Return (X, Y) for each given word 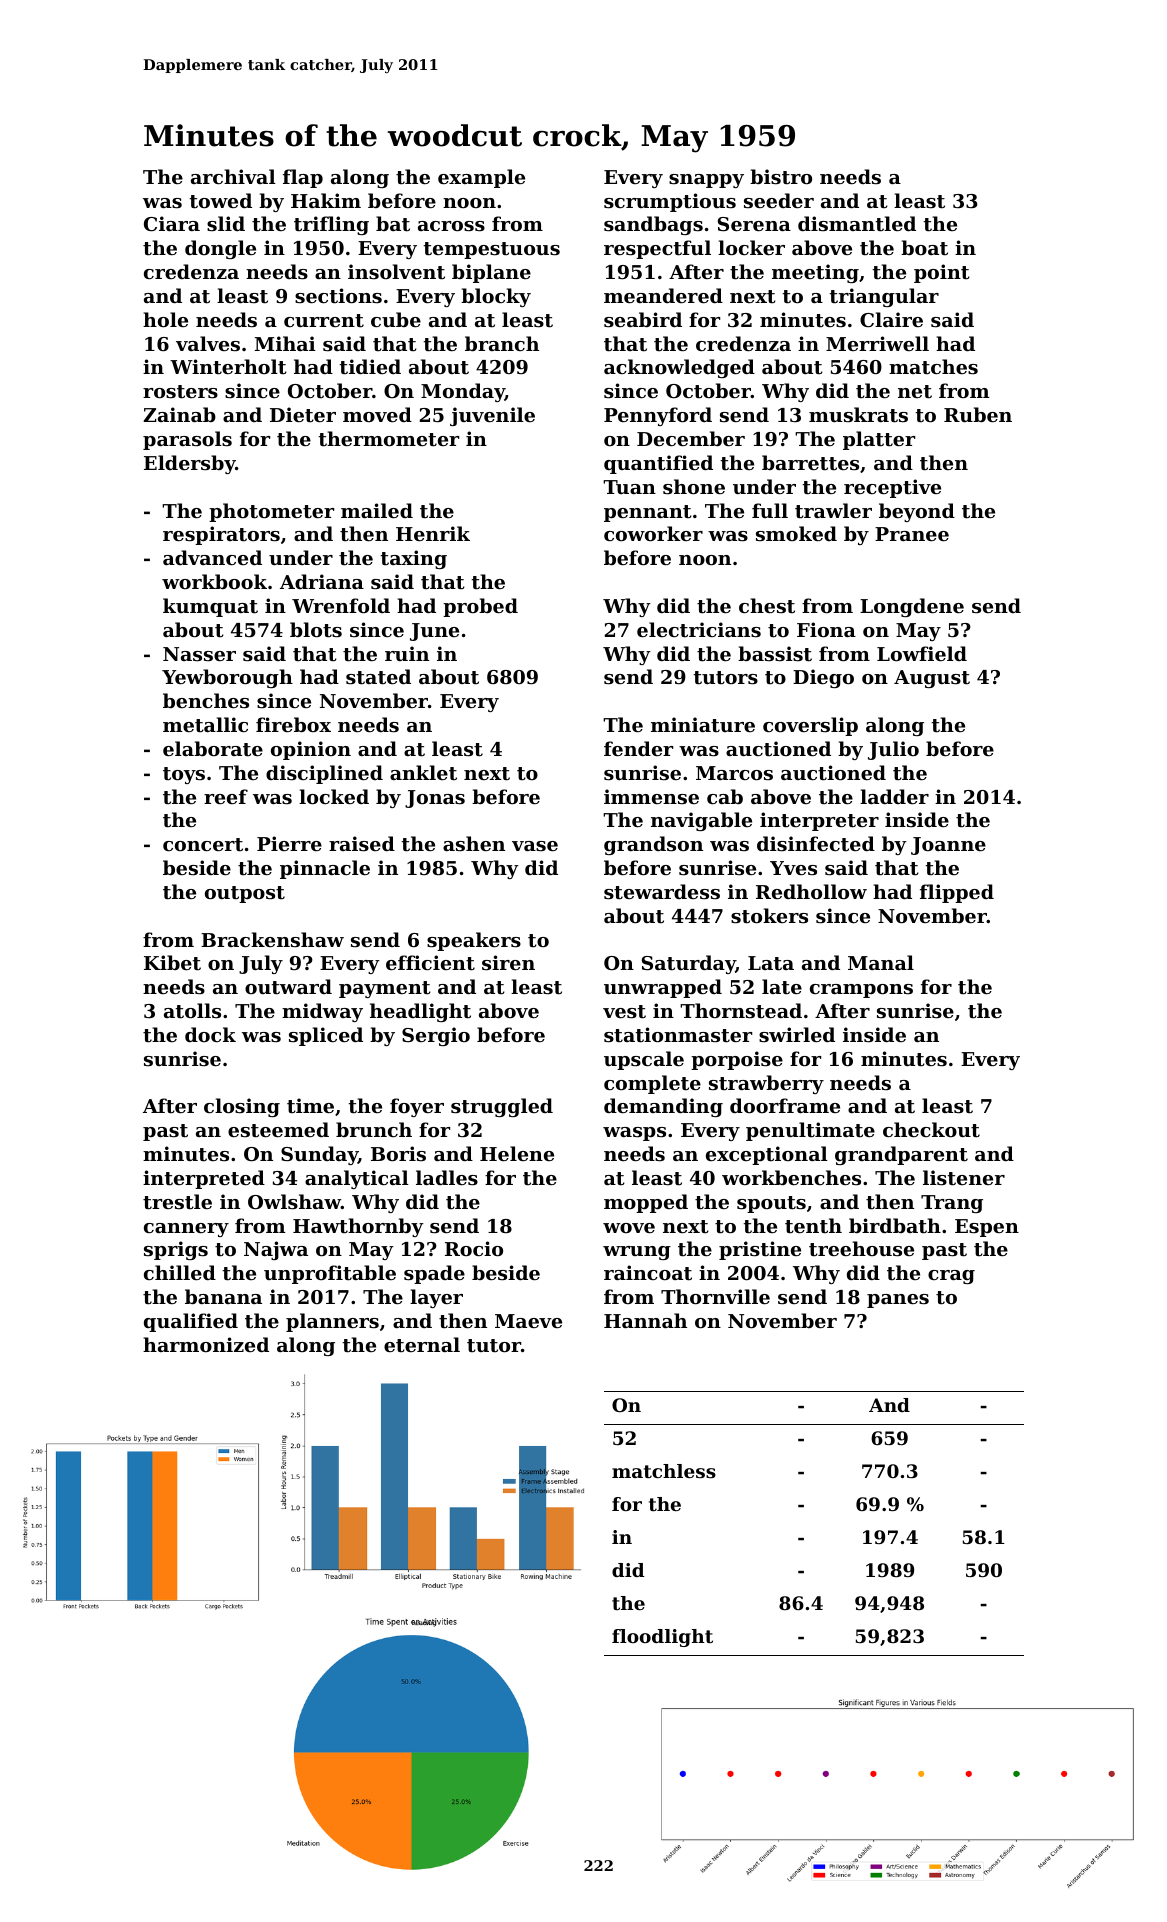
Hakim (326, 200)
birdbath (895, 1226)
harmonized (206, 1344)
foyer (417, 1107)
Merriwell (877, 343)
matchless (664, 1471)
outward (288, 987)
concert (203, 845)
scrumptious (670, 202)
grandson (653, 845)
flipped (957, 893)
